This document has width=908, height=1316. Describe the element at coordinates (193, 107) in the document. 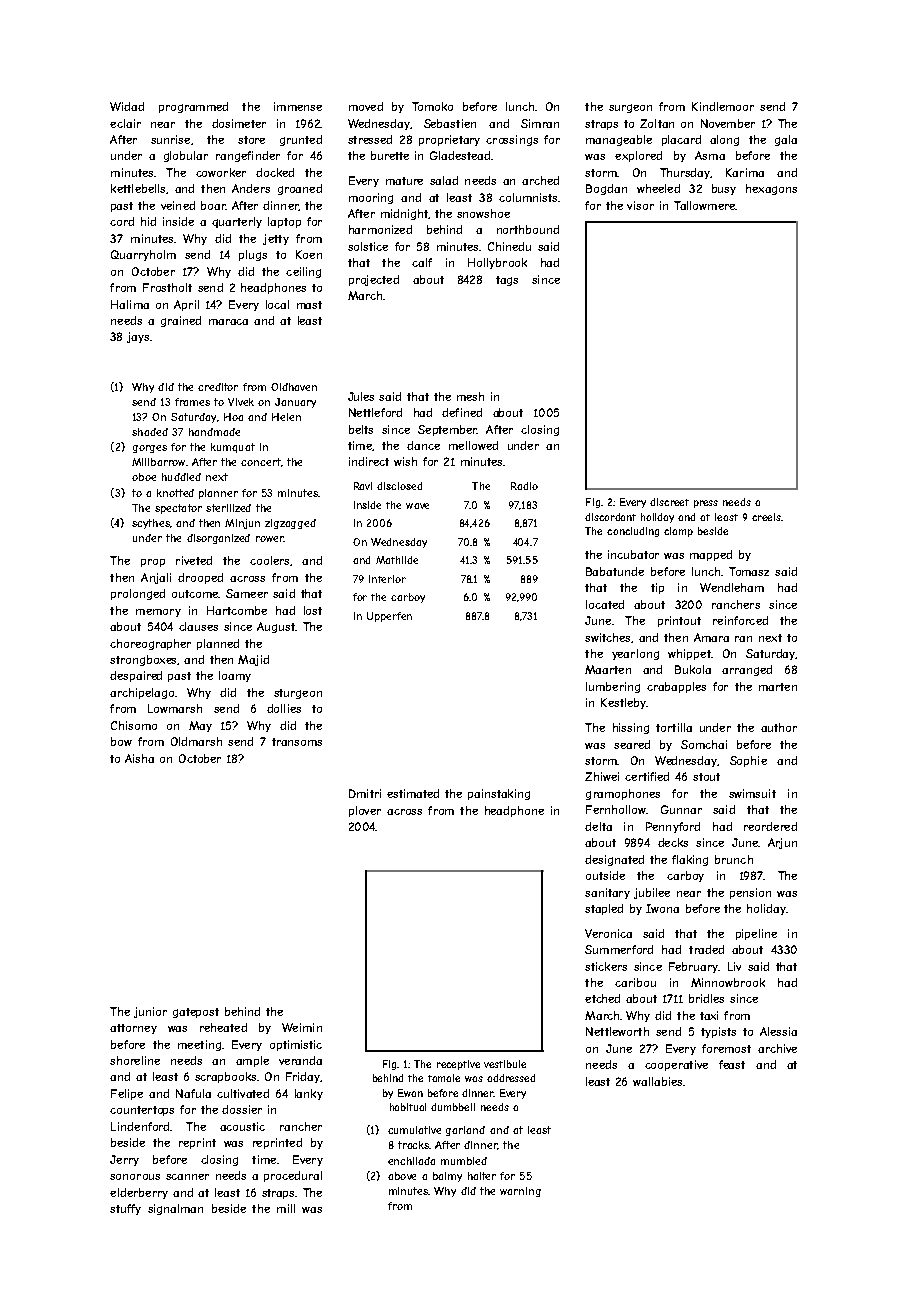

I see `programmed` at that location.
